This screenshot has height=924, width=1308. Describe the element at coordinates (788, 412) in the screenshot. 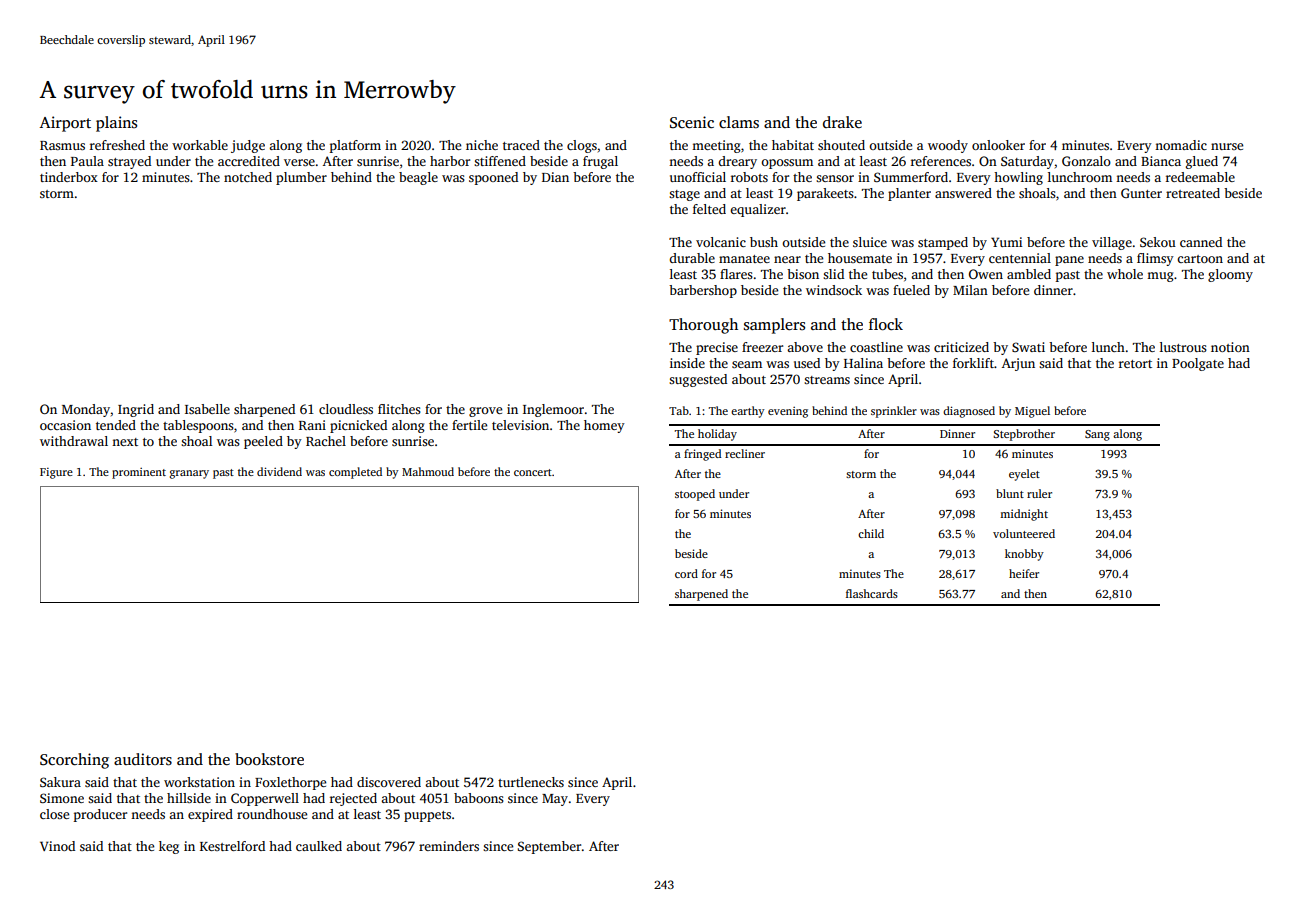

I see `evening` at that location.
